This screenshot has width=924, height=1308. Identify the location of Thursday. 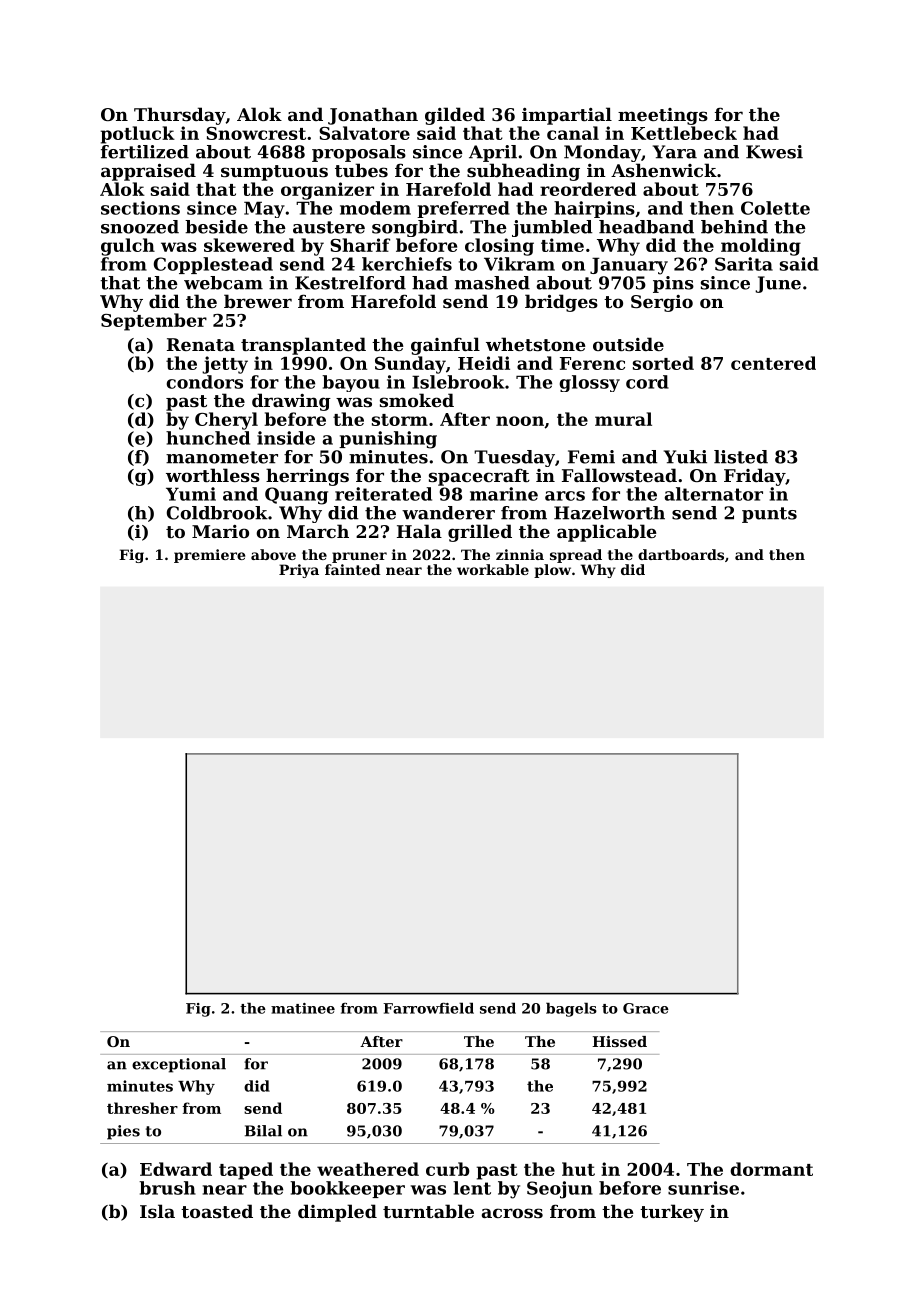
(179, 116).
